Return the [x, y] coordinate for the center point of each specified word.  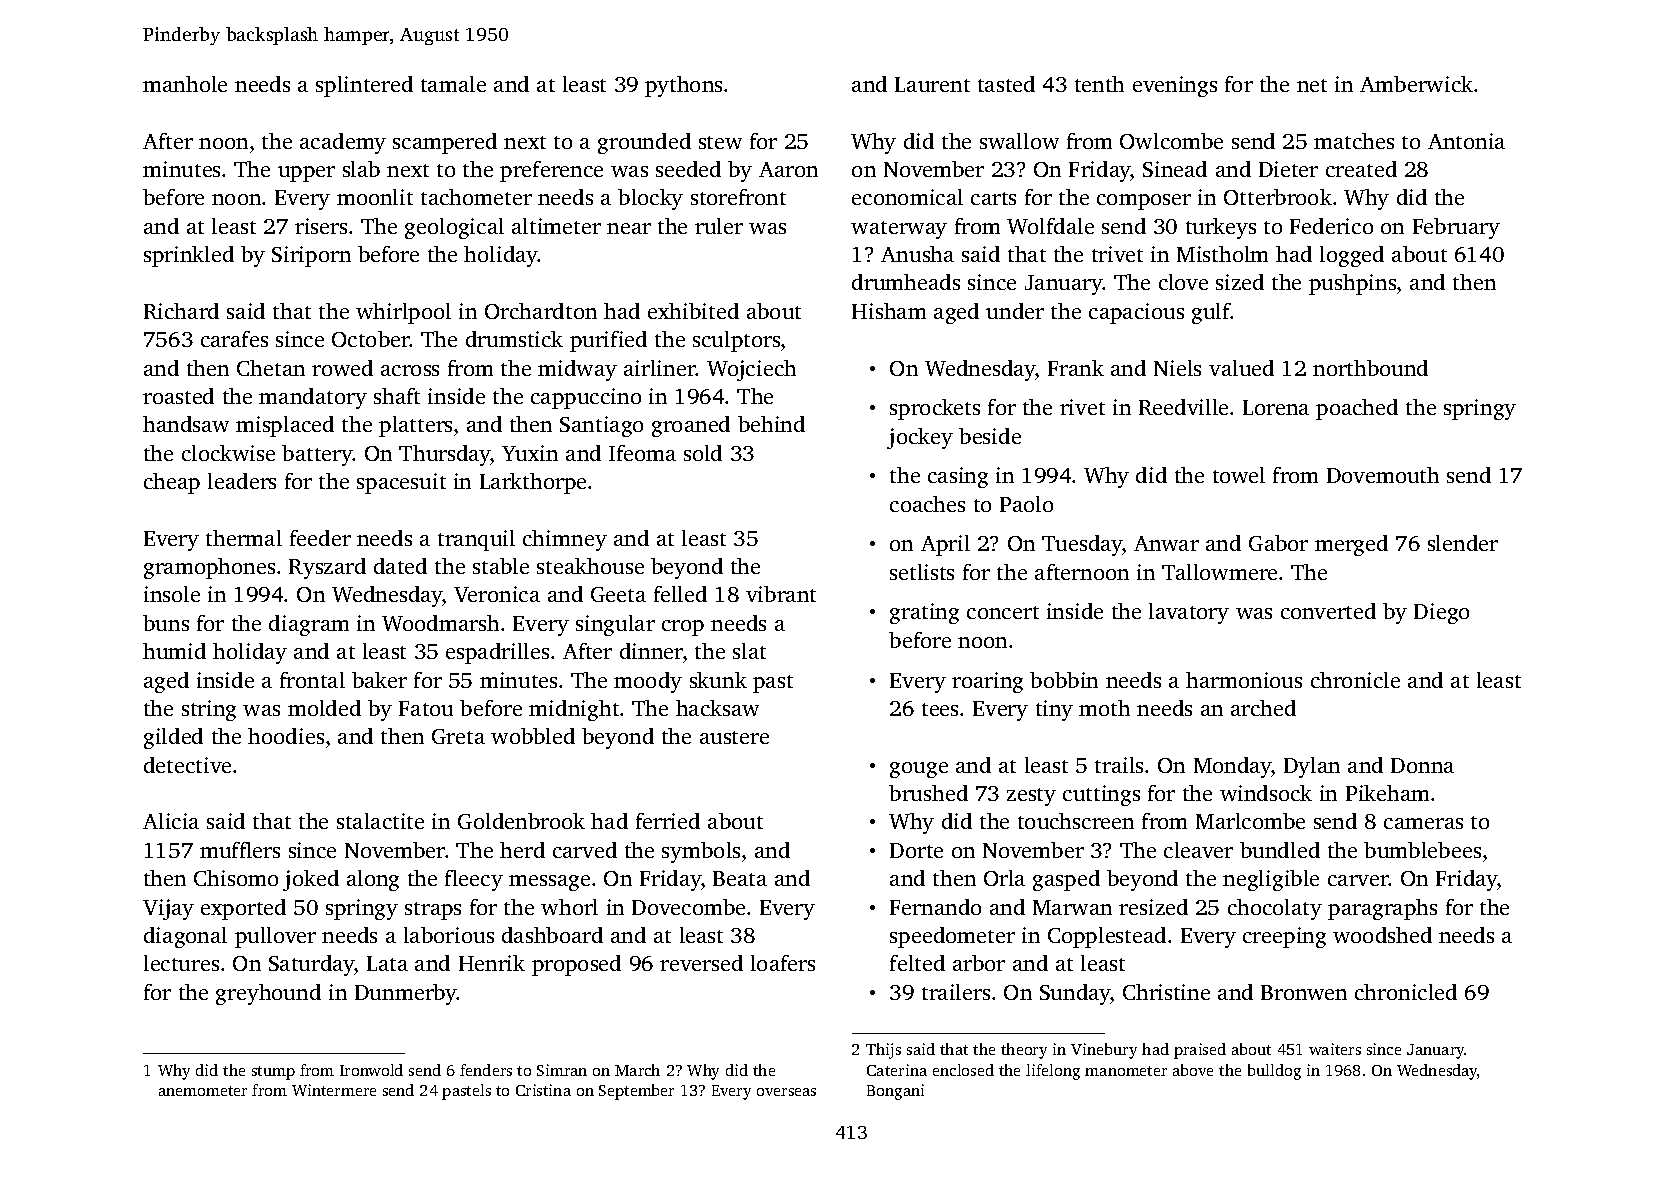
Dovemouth [1383, 475]
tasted [1006, 84]
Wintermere [334, 1090]
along [373, 880]
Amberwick [1416, 84]
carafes [234, 339]
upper [306, 174]
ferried [668, 821]
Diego [1441, 613]
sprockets [935, 409]
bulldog [1274, 1072]
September [636, 1092]
